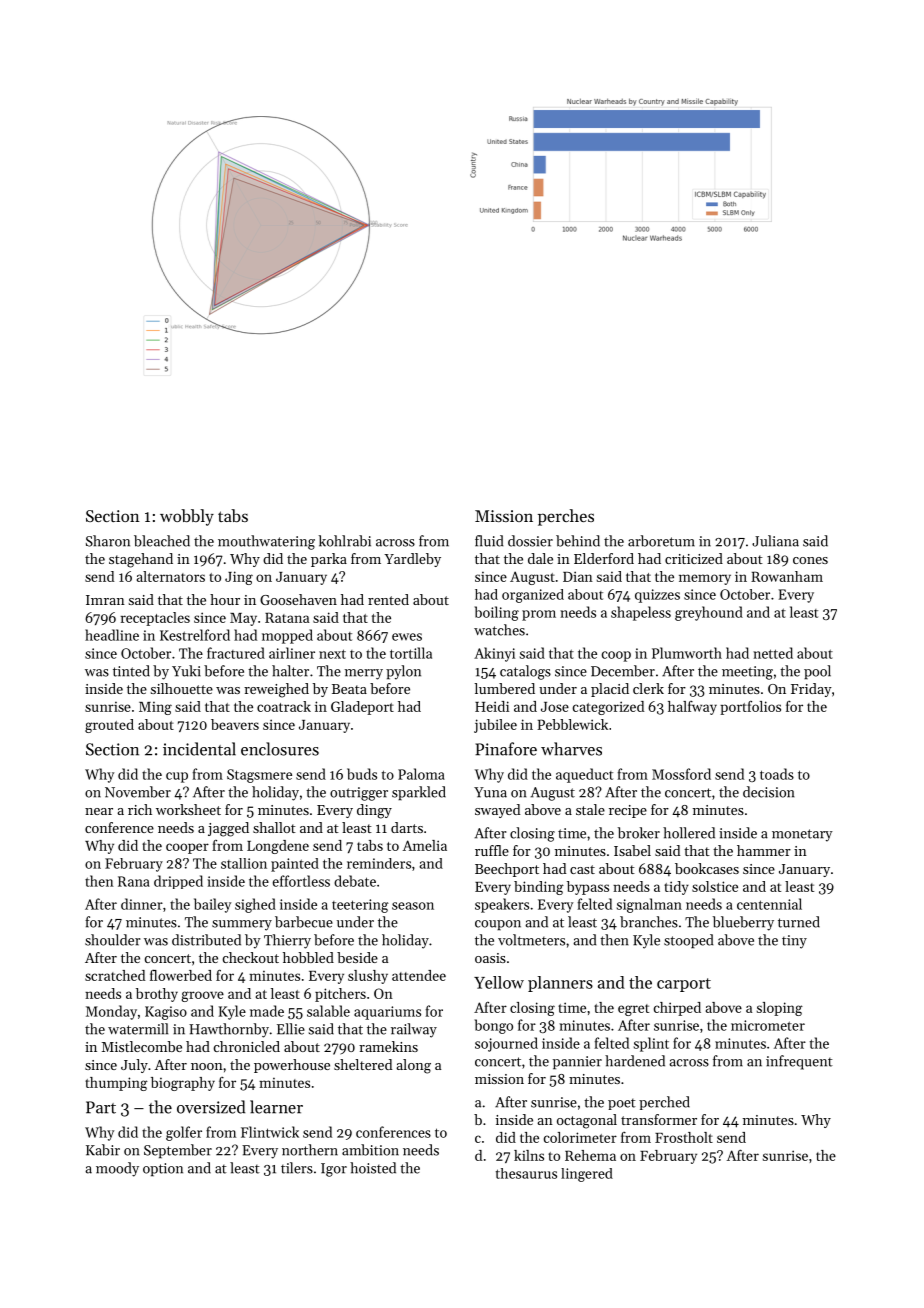 This screenshot has width=924, height=1308. Describe the element at coordinates (407, 637) in the screenshot. I see `ewes` at that location.
